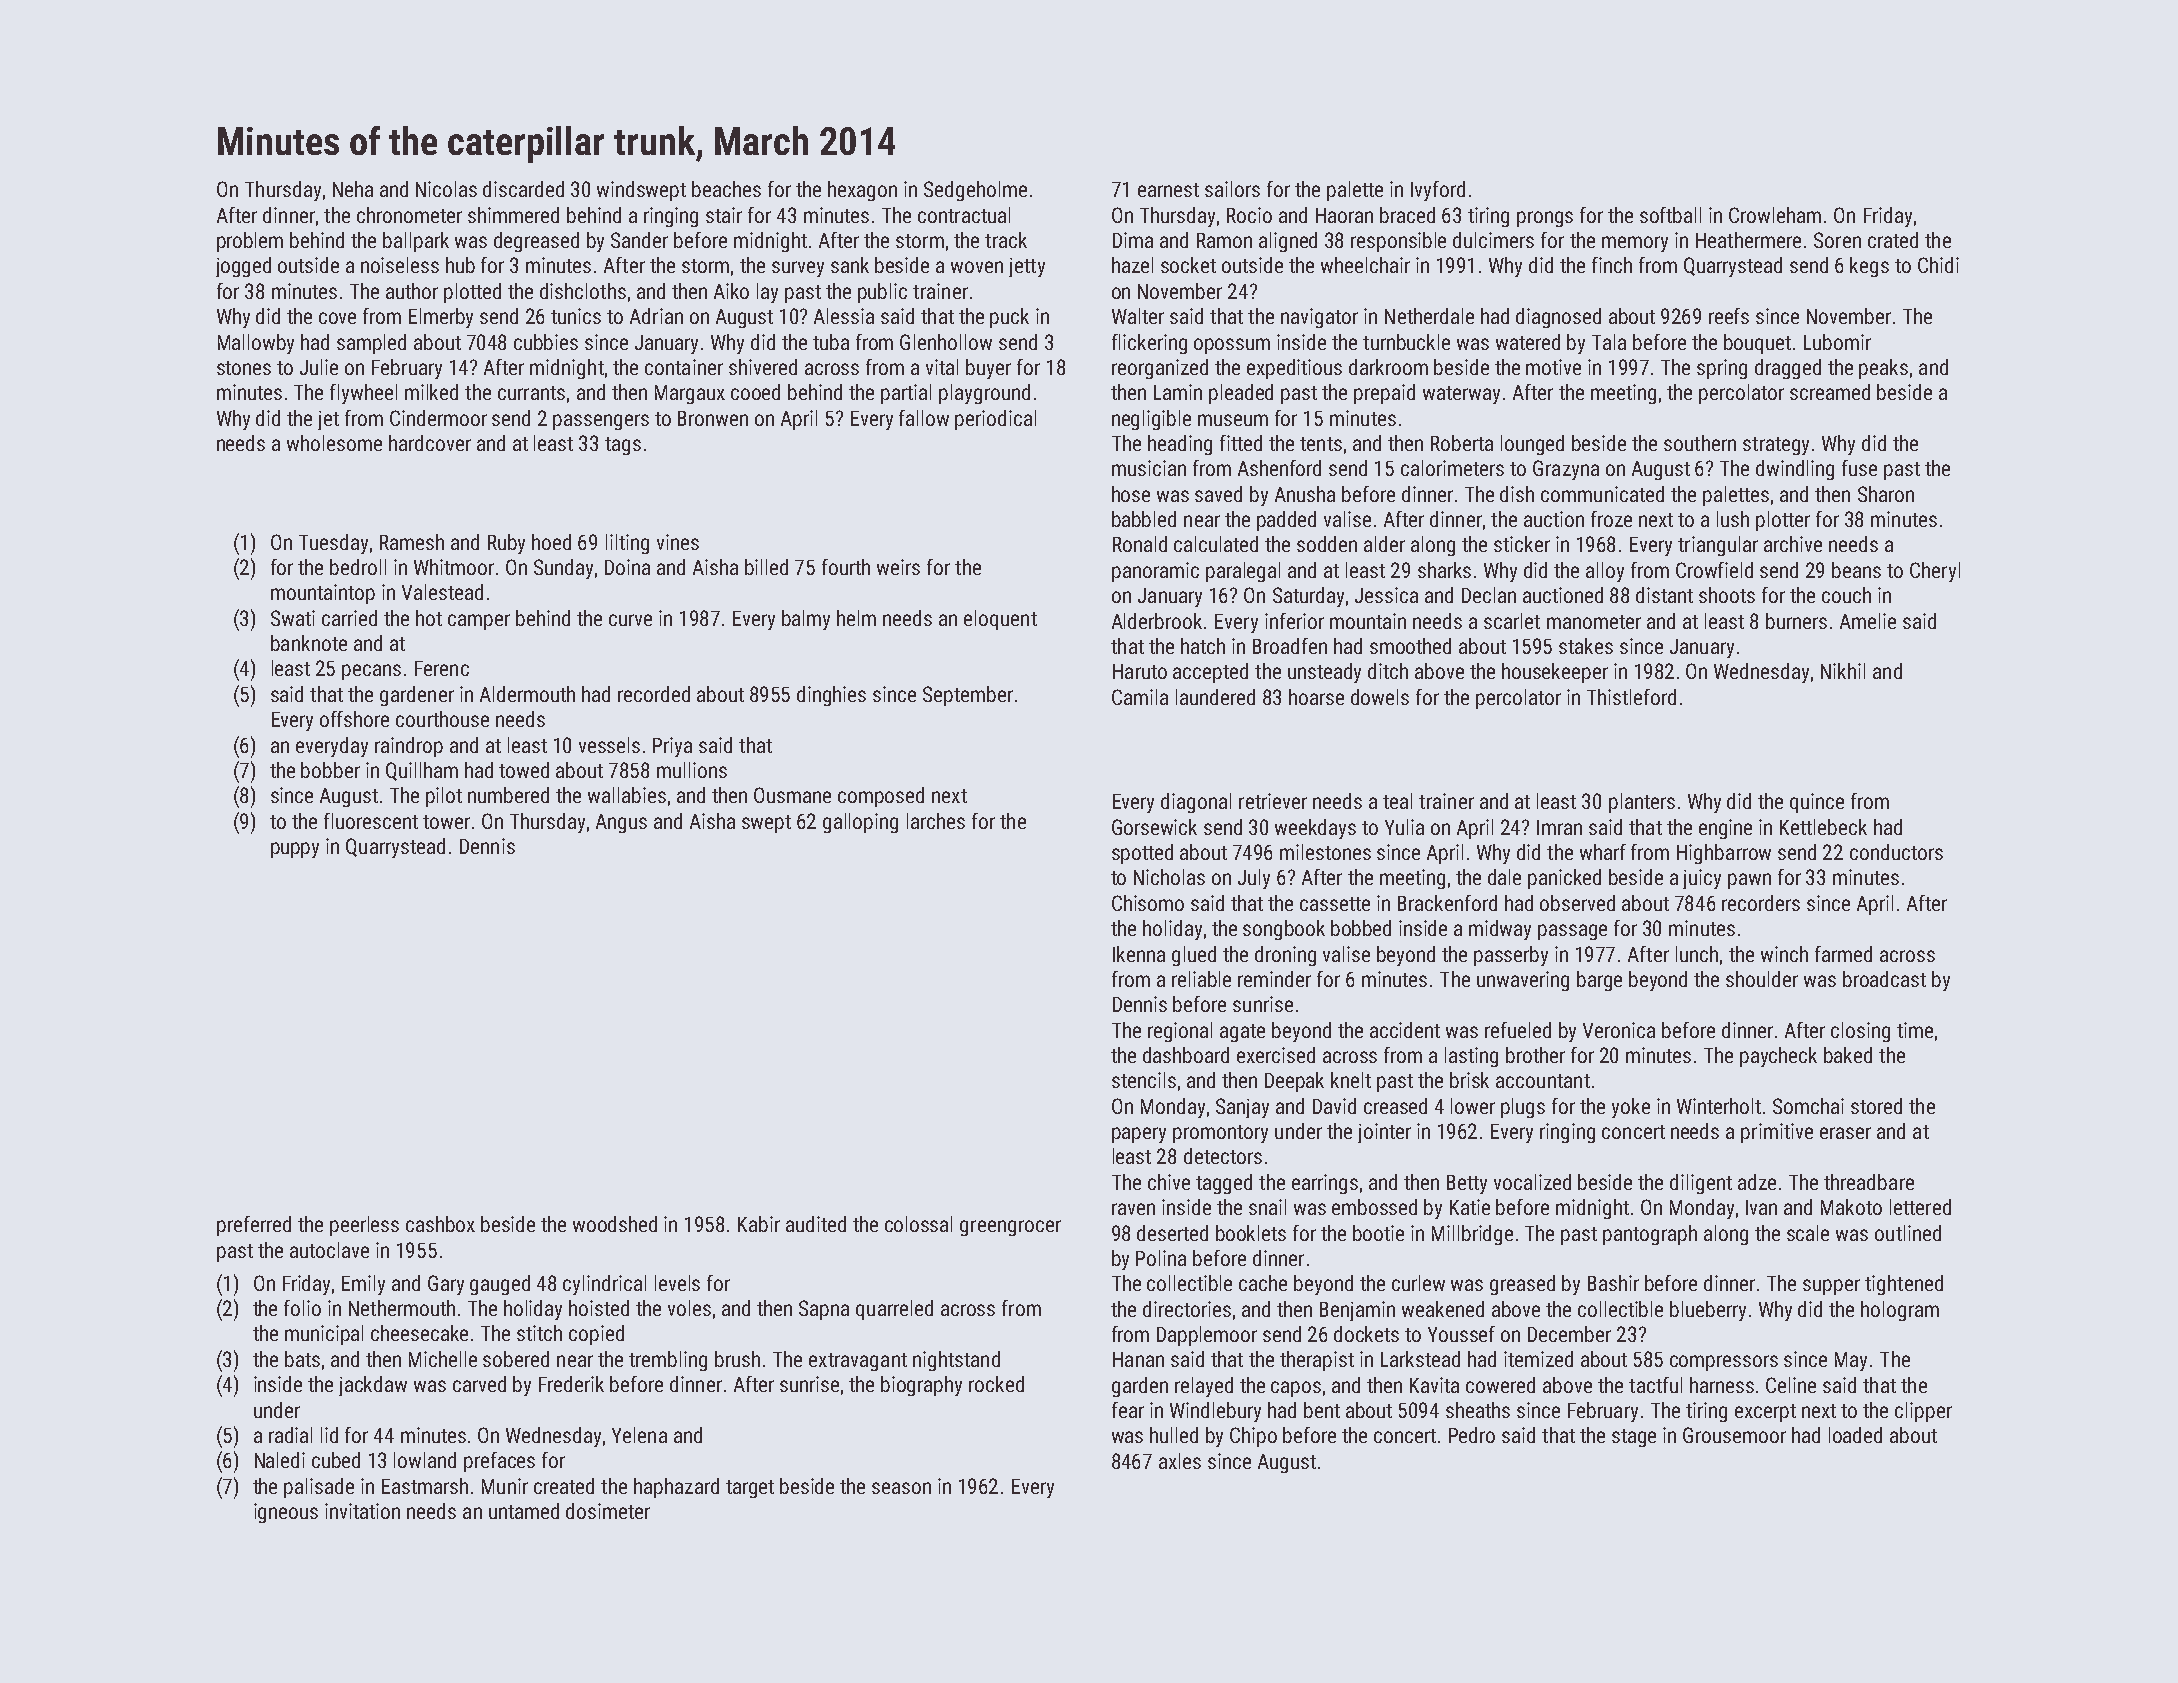  What do you see at coordinates (755, 392) in the page?
I see `cooed` at bounding box center [755, 392].
